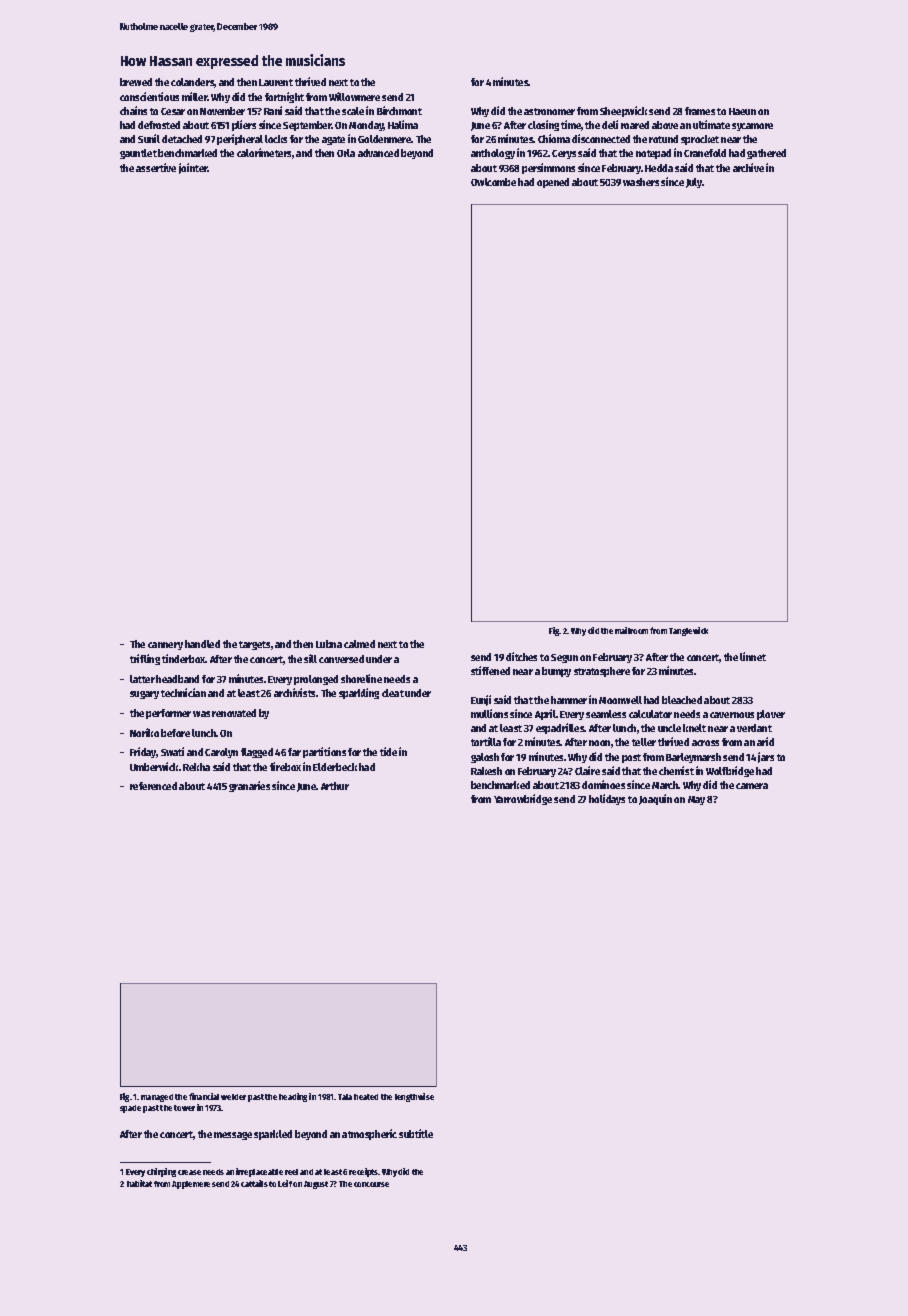  I want to click on brewed, so click(136, 82).
